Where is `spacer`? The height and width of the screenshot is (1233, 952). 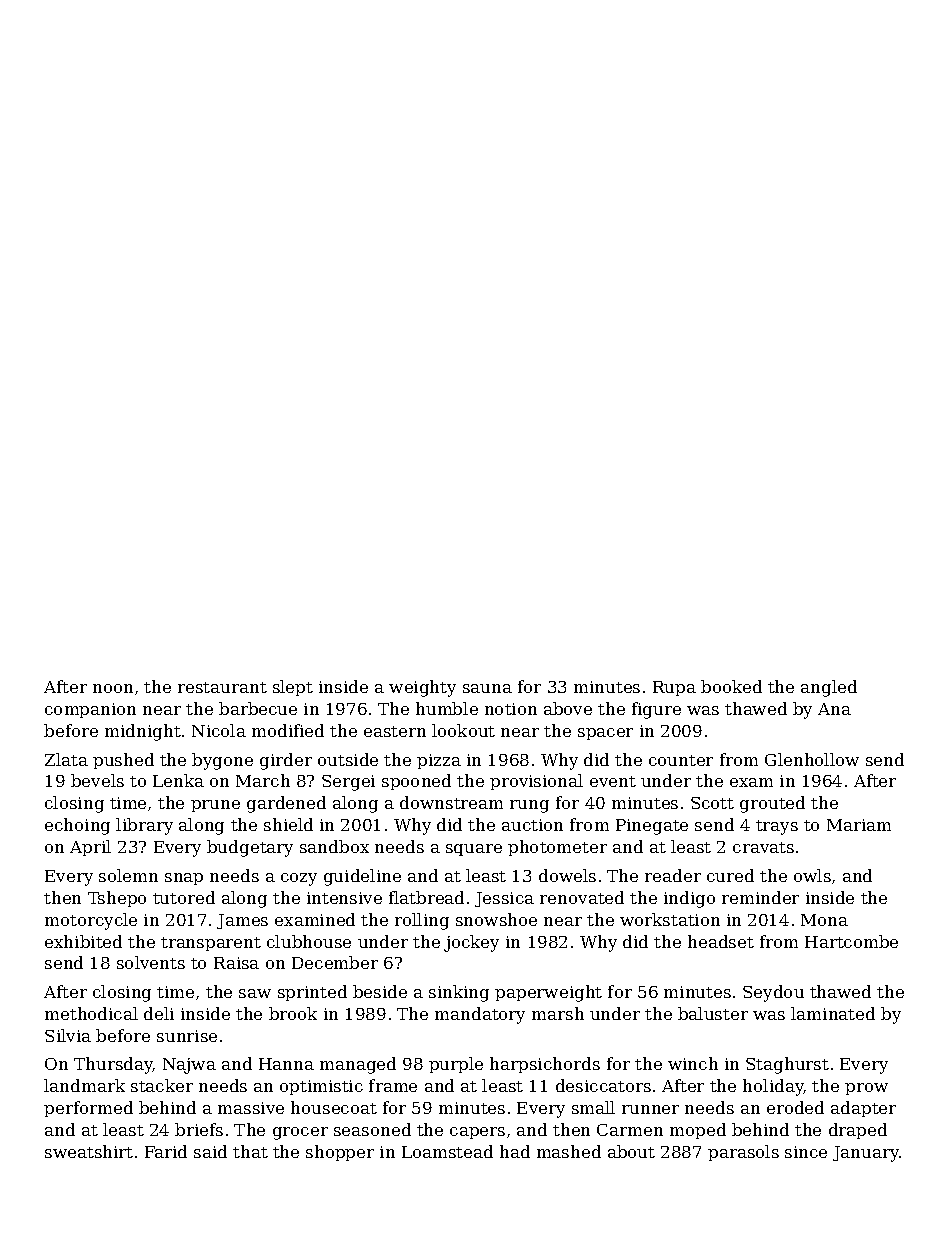 spacer is located at coordinates (605, 734).
